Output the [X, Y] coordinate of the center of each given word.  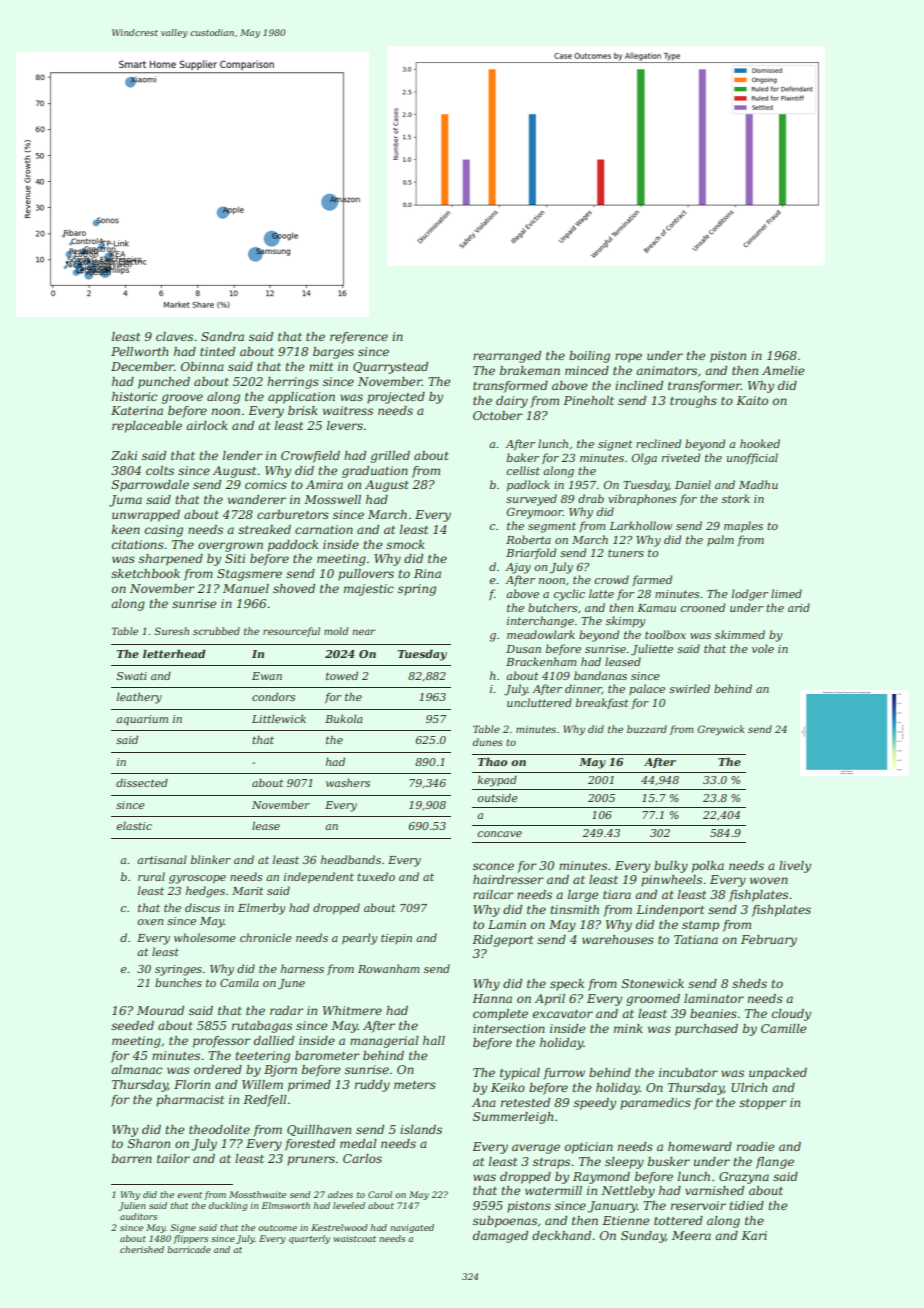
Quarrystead [390, 368]
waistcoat [354, 1238]
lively [795, 867]
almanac [136, 1069]
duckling [228, 1206]
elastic [134, 825]
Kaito [752, 400]
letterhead [174, 653]
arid [799, 607]
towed [342, 676]
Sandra [222, 336]
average [536, 1149]
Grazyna [744, 1178]
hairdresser [508, 879]
